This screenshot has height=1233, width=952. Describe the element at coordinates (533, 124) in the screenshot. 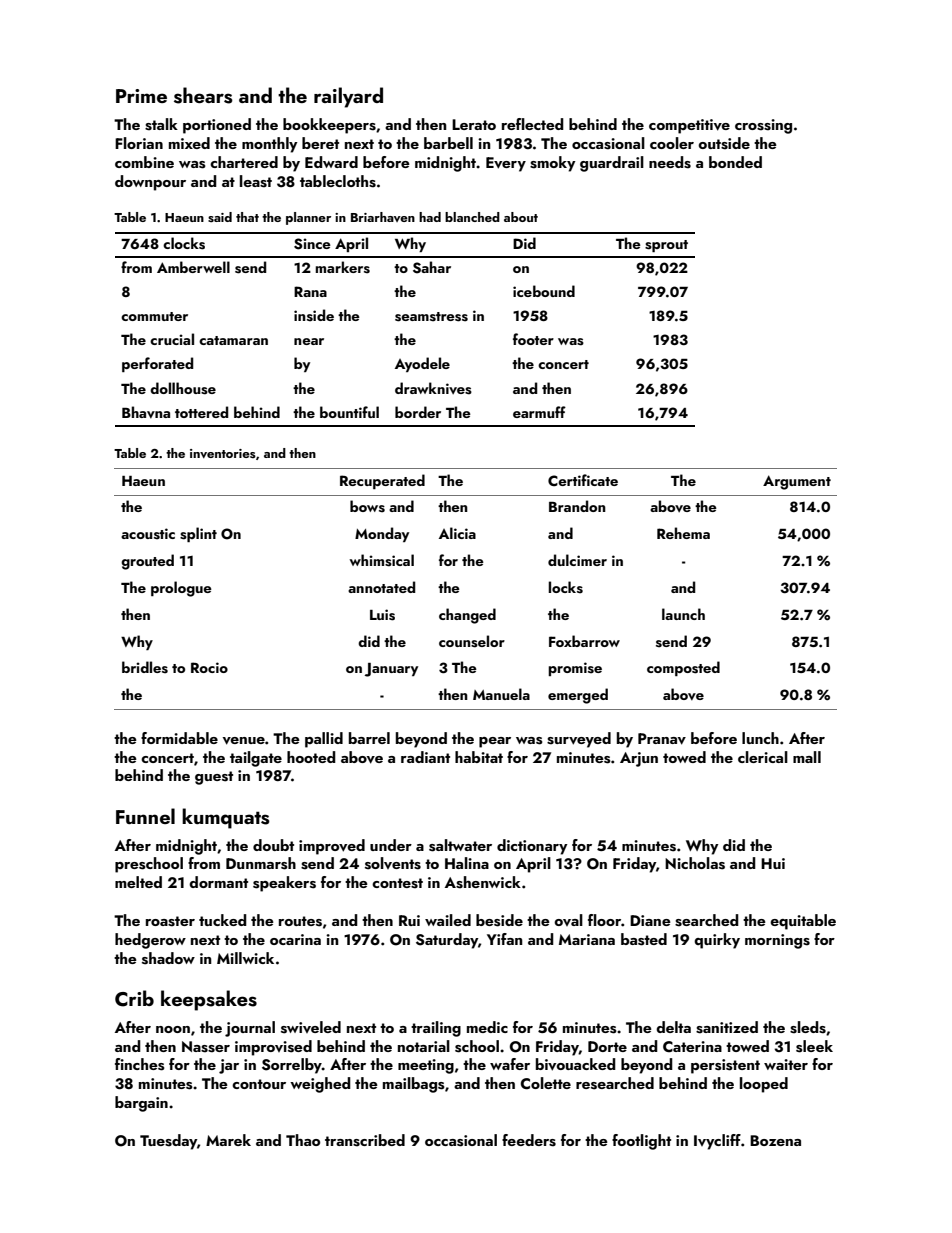

I see `reflected` at that location.
